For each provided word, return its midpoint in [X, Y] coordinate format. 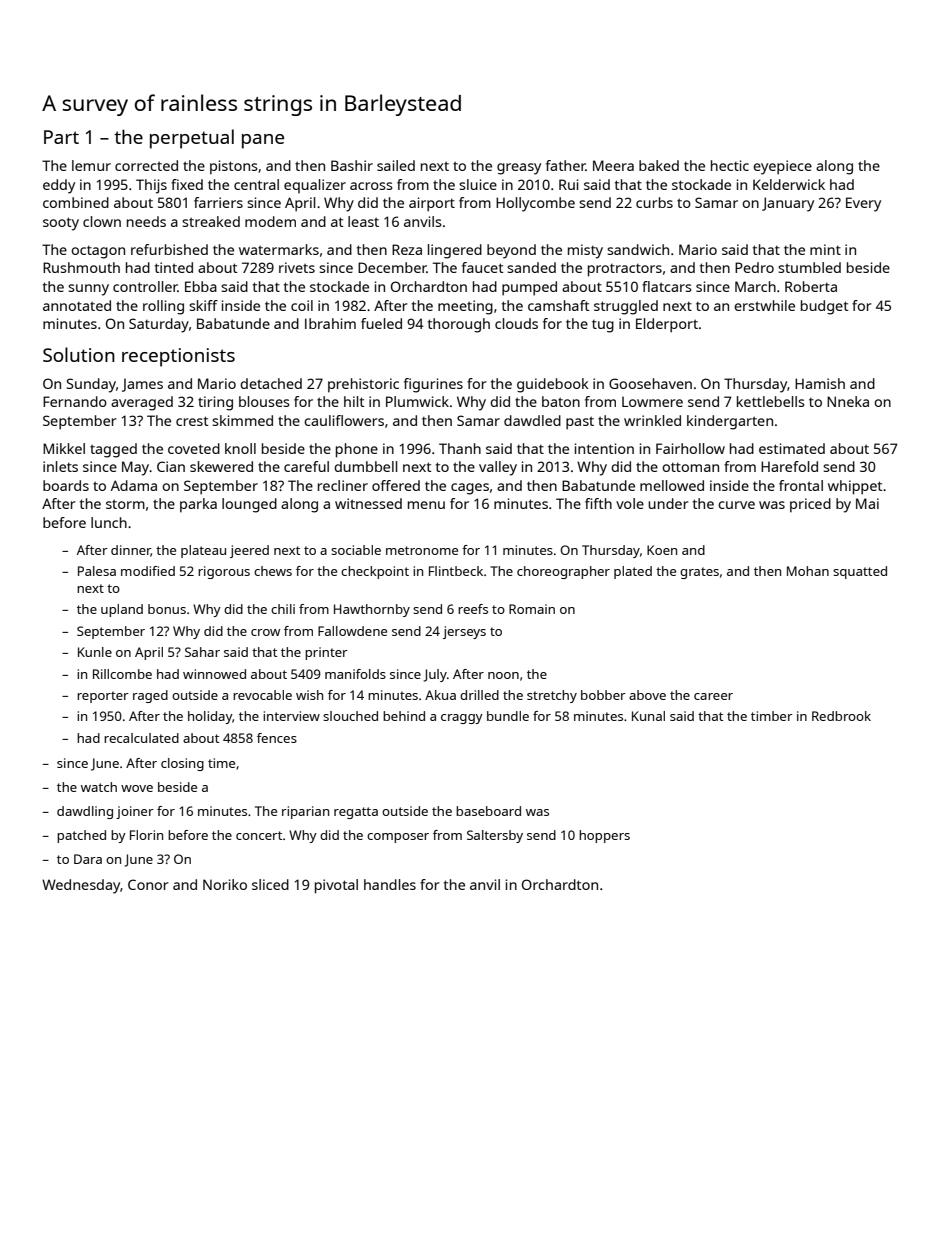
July [435, 675]
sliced [270, 884]
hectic [730, 165]
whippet [855, 487]
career [713, 696]
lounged [249, 505]
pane [263, 141]
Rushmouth [81, 267]
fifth [598, 503]
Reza [407, 249]
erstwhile [764, 305]
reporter [103, 697]
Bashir [352, 165]
